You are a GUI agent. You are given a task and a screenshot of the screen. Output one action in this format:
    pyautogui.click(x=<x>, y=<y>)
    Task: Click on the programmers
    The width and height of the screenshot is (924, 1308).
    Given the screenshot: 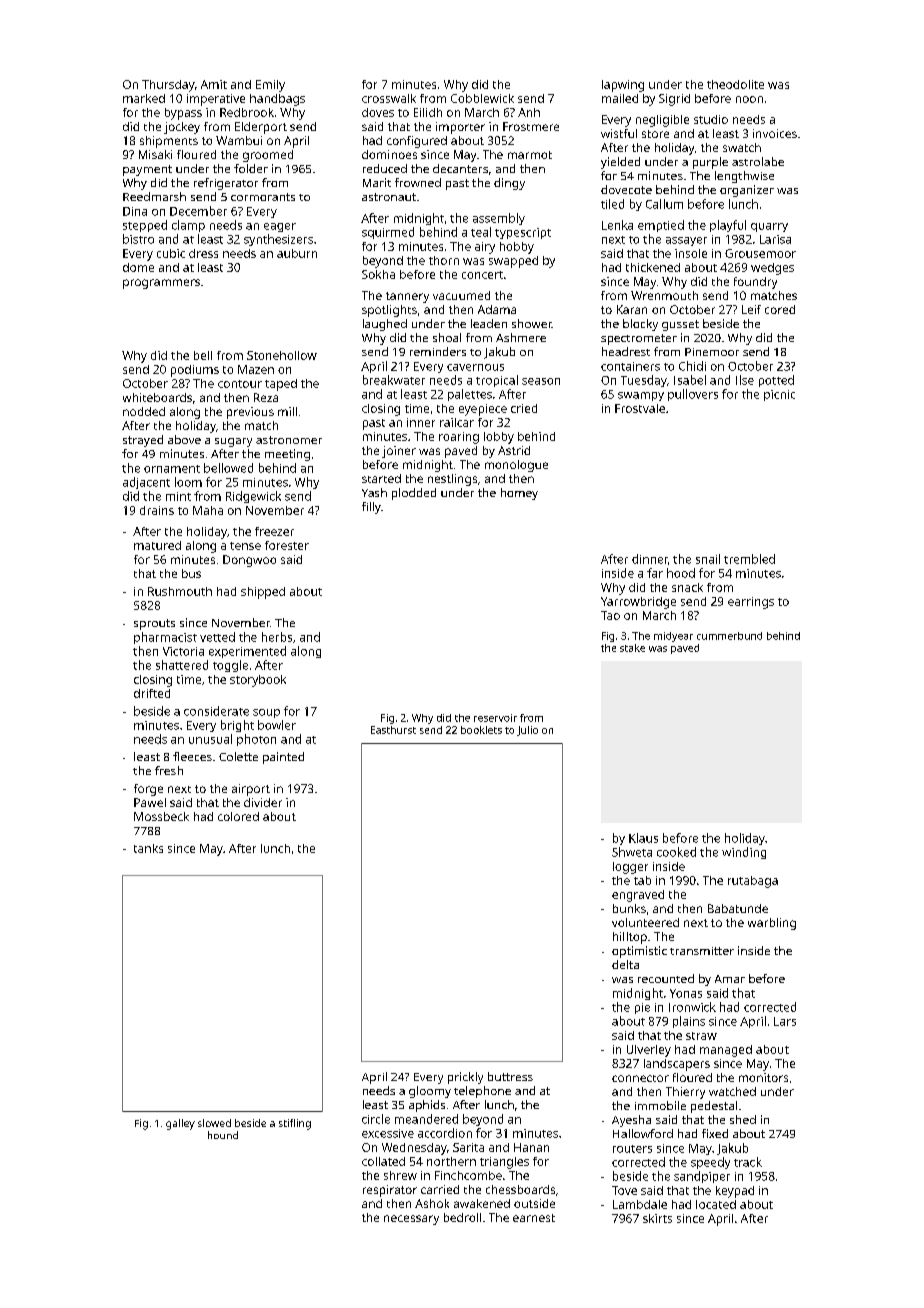 What is the action you would take?
    pyautogui.click(x=161, y=284)
